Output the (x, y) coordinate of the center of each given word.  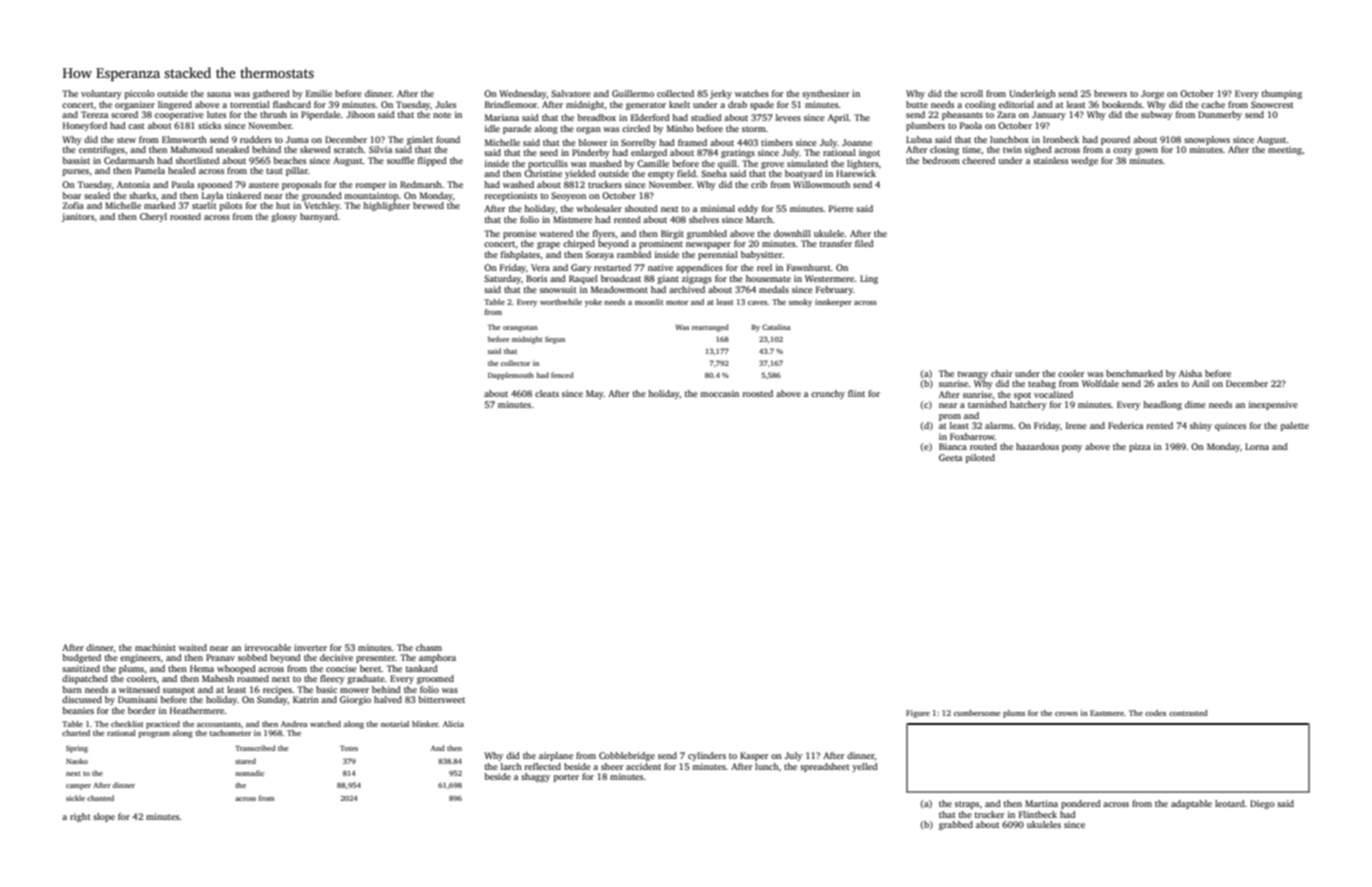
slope (104, 817)
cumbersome (977, 713)
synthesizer (825, 94)
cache (1213, 104)
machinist (155, 647)
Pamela (150, 170)
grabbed (956, 825)
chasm (429, 647)
